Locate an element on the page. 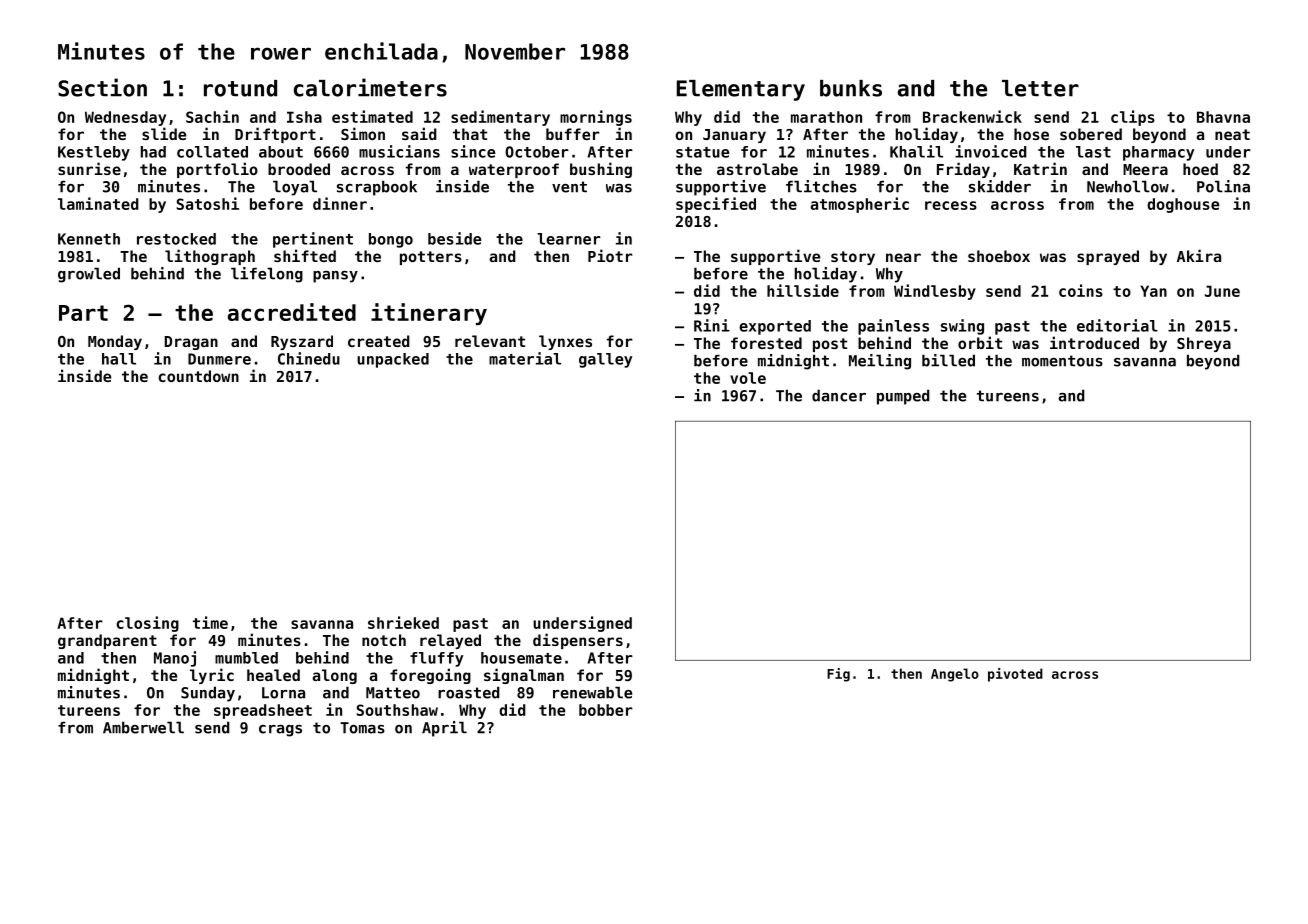  Section is located at coordinates (102, 87).
